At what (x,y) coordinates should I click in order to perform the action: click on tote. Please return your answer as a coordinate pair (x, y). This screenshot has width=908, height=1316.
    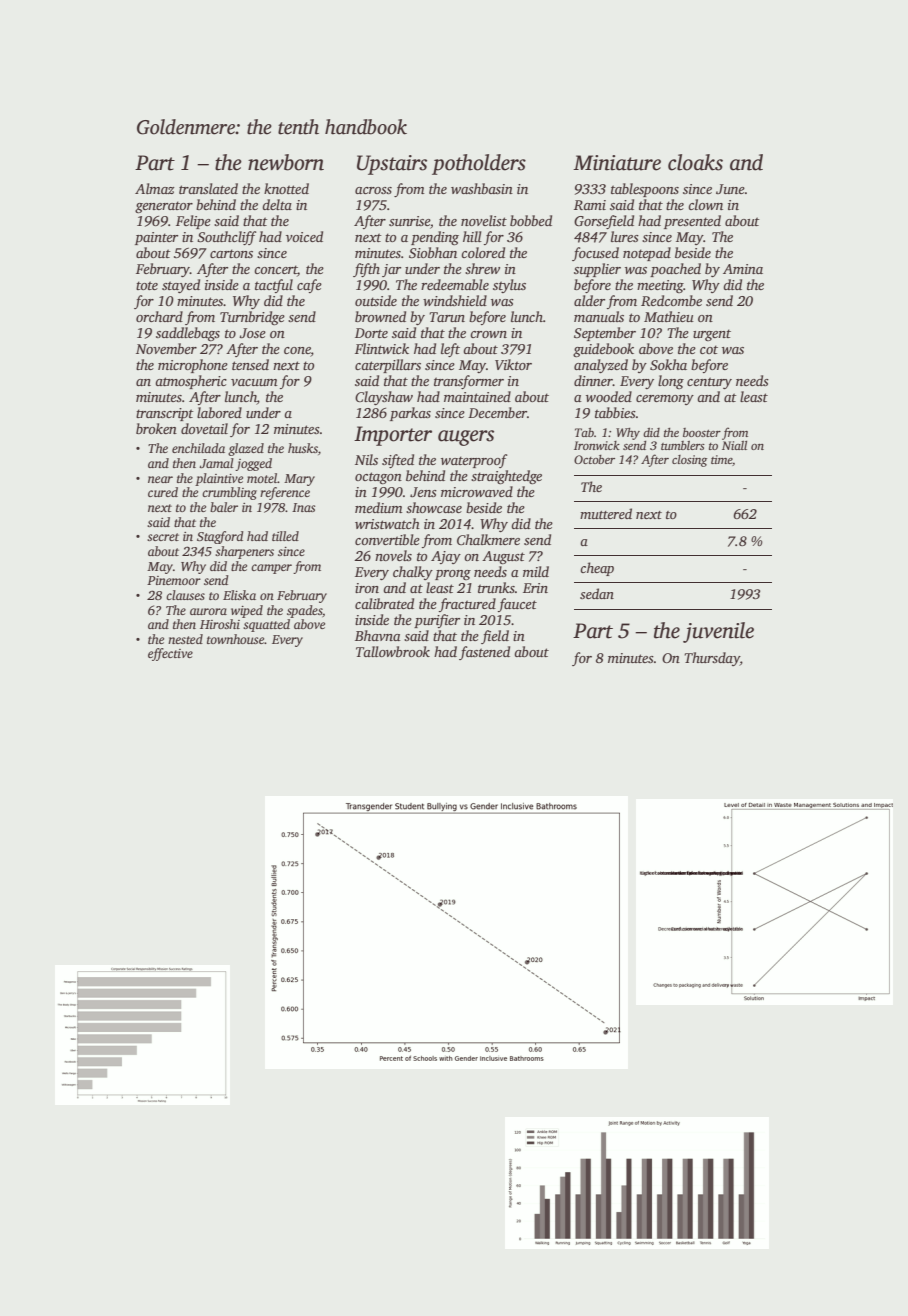
    Looking at the image, I should click on (147, 285).
